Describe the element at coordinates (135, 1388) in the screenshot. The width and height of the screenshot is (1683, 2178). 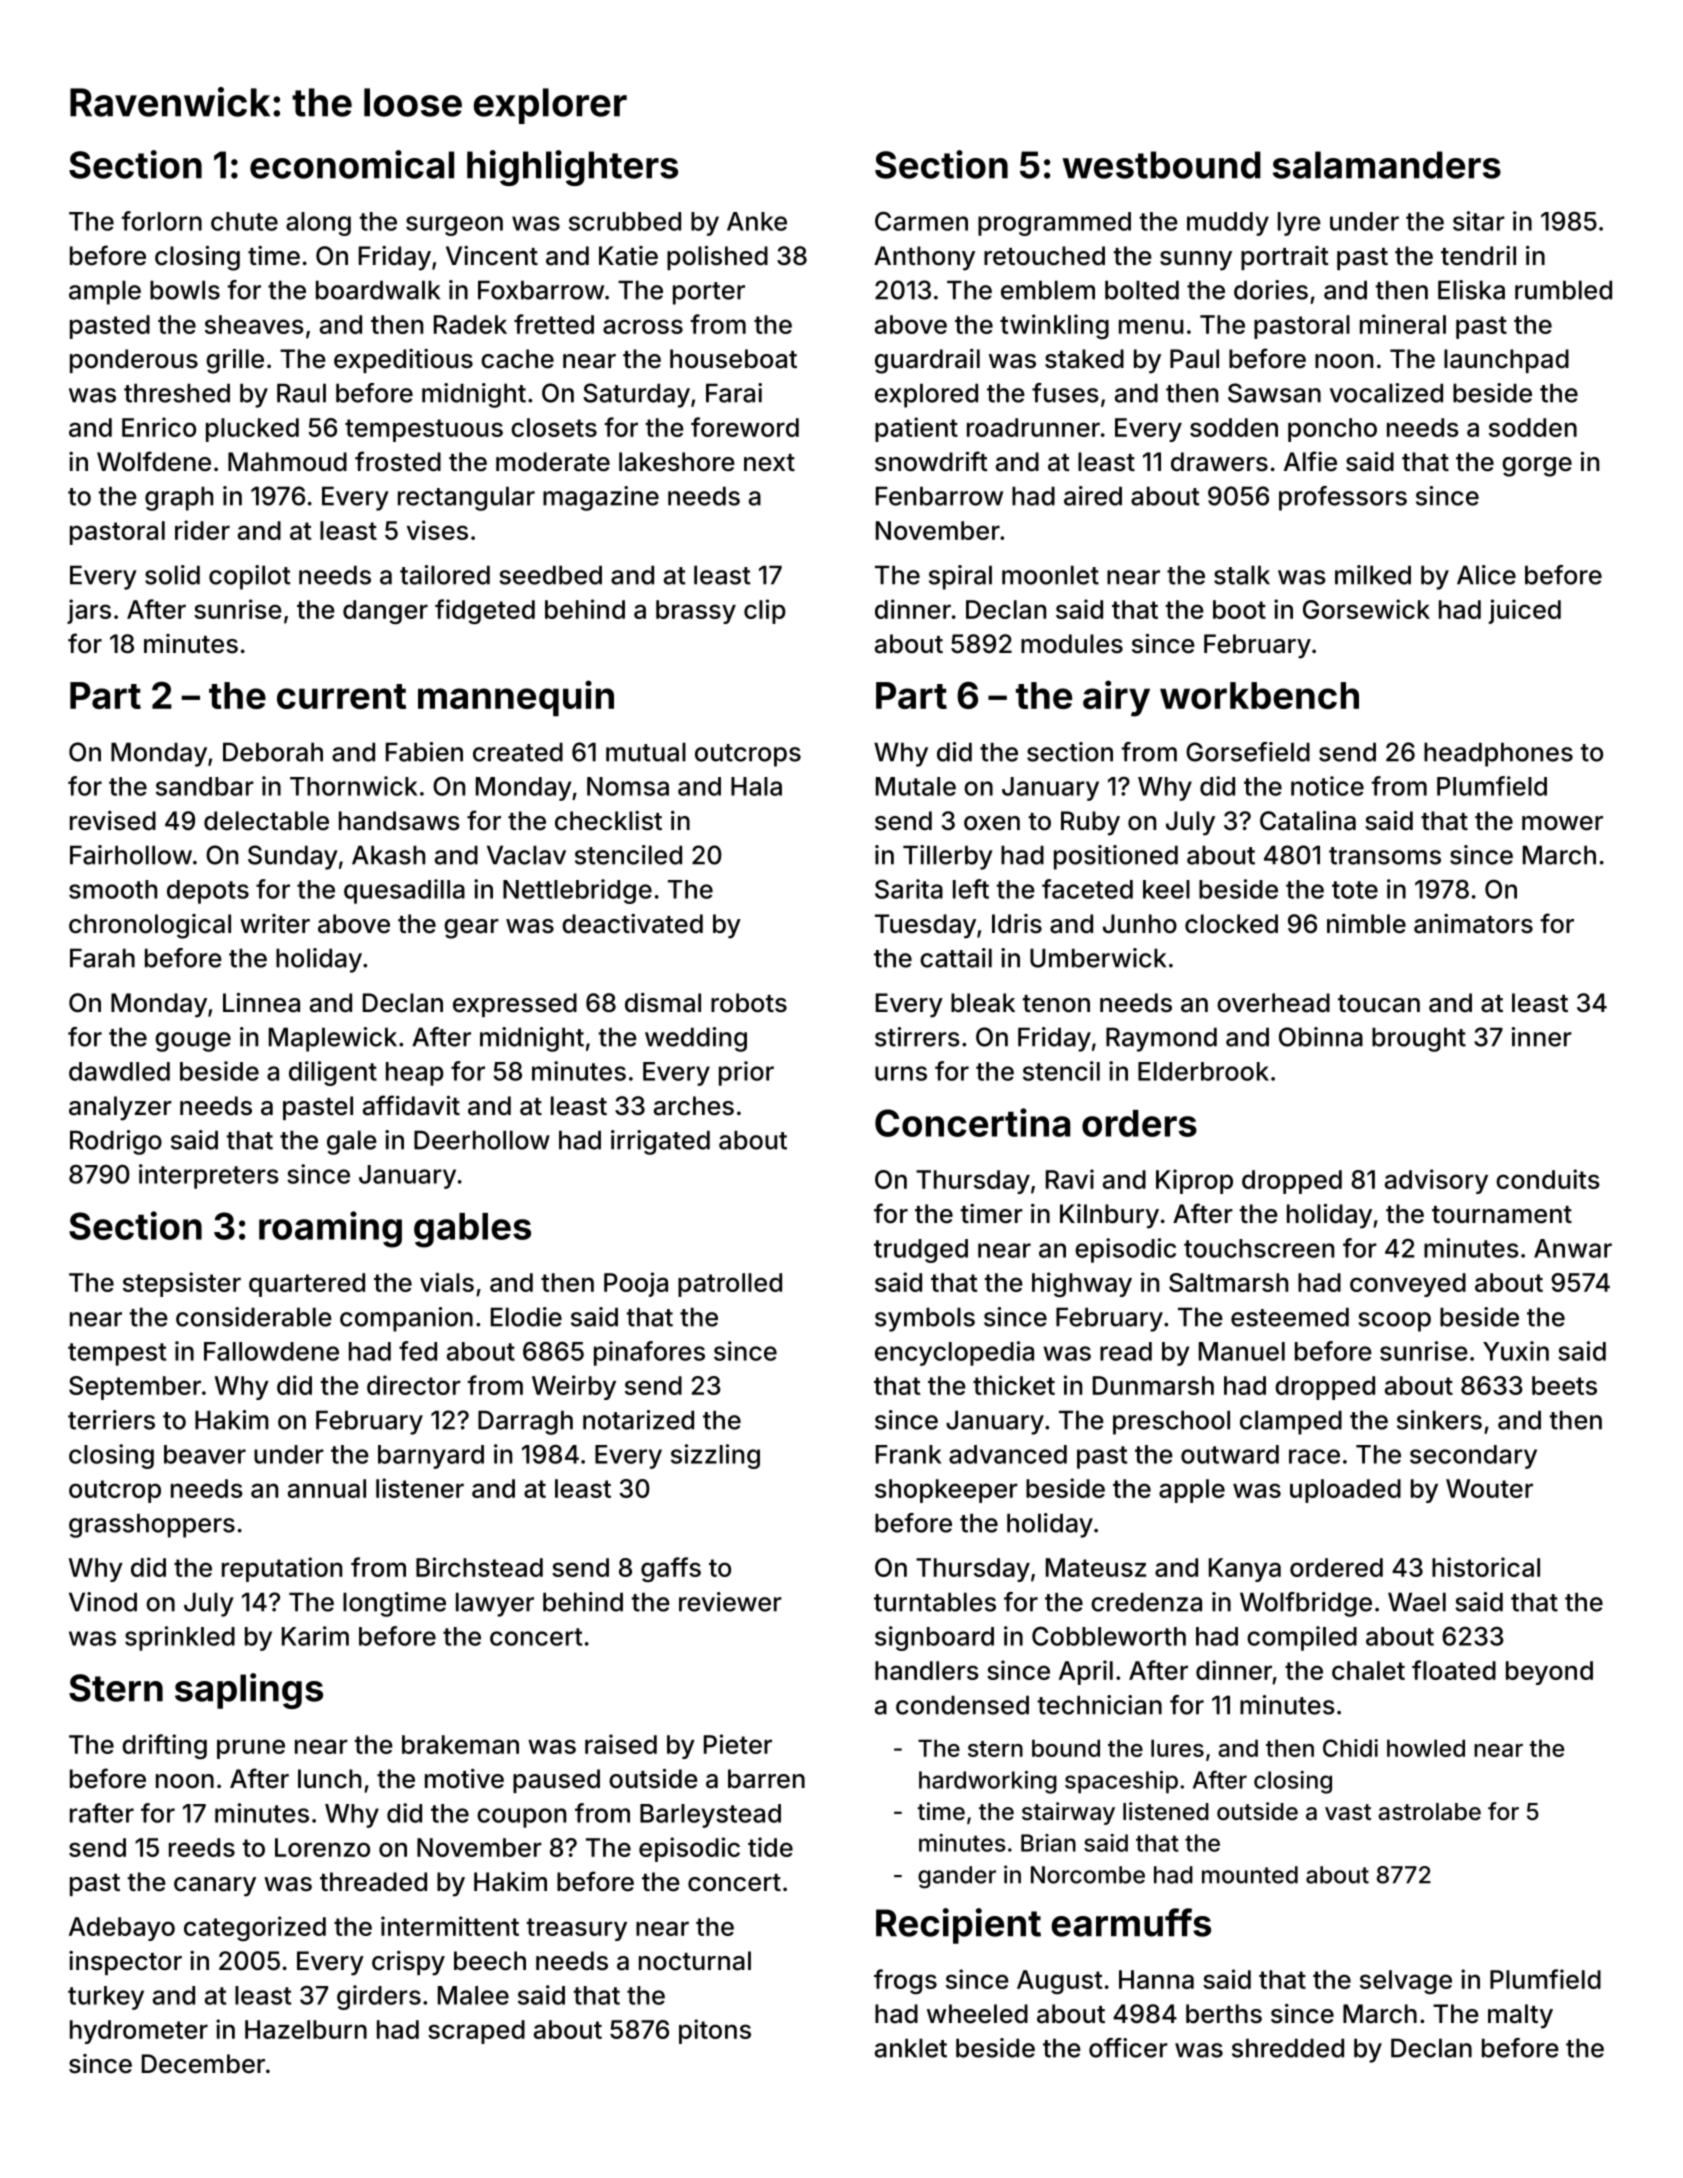
I see `September` at that location.
